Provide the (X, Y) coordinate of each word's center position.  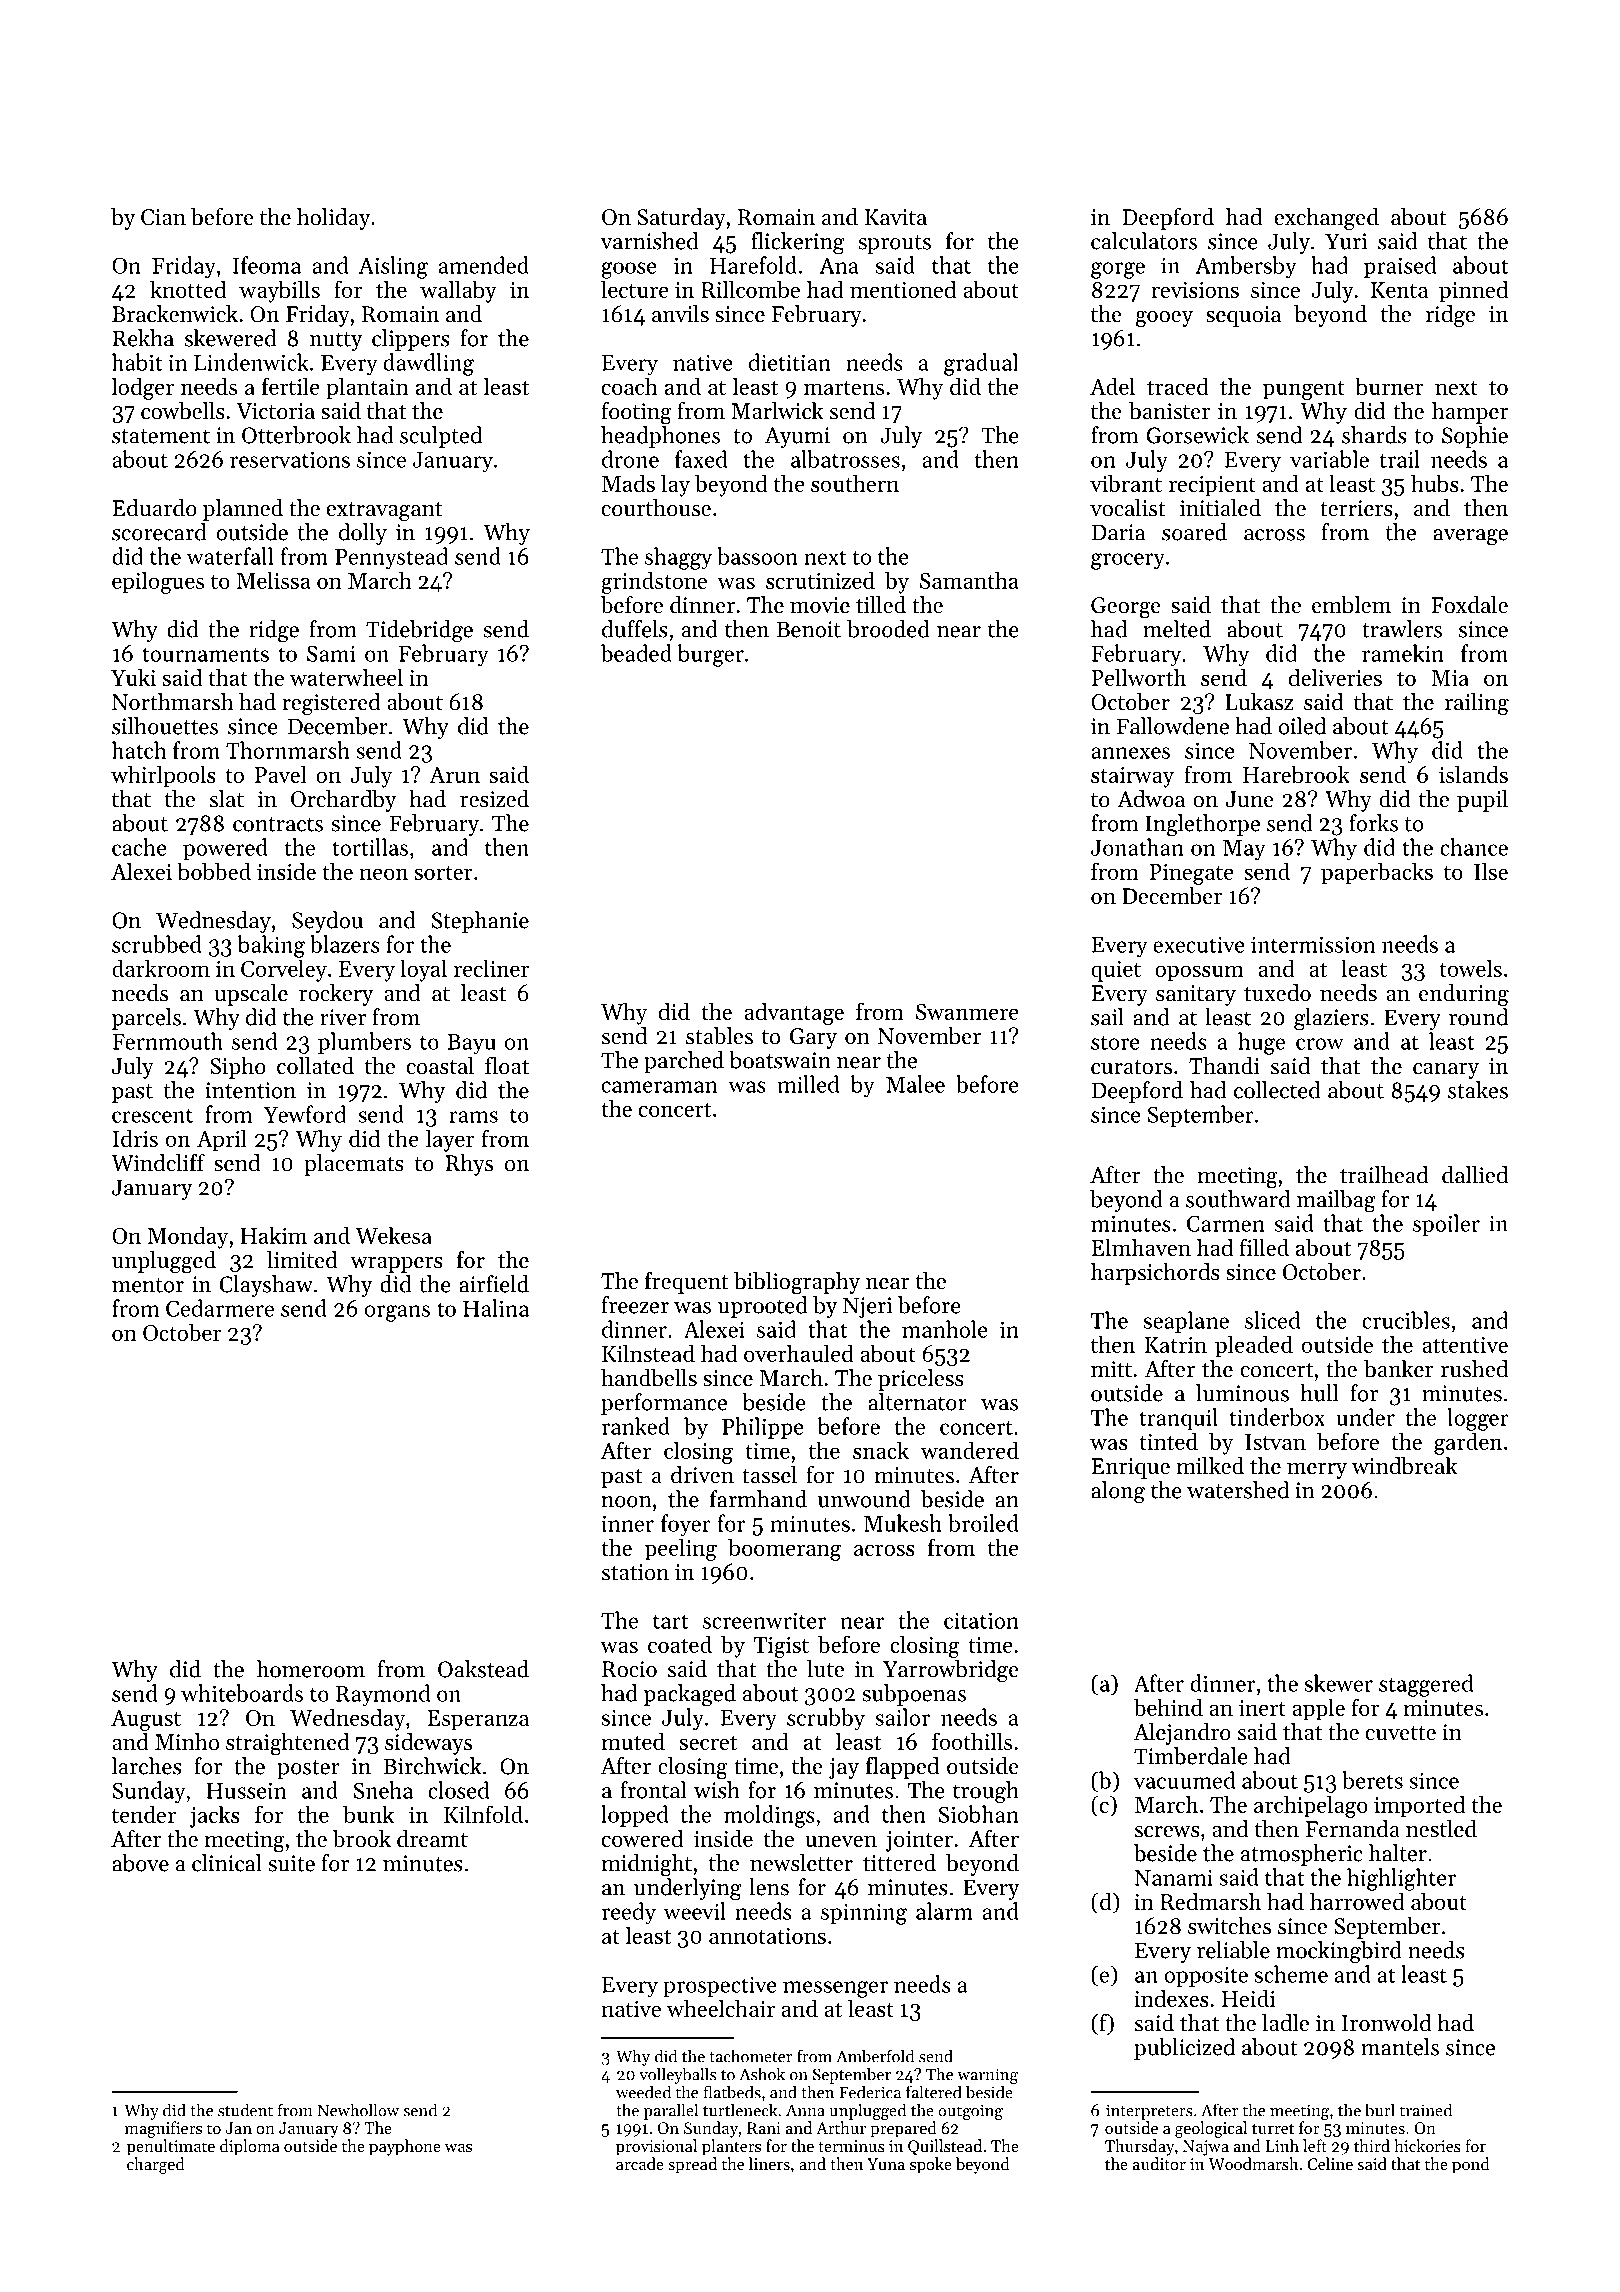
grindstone (654, 582)
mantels (1400, 2047)
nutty (336, 341)
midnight (646, 1865)
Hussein (246, 1790)
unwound (864, 1499)
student (245, 2110)
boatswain (780, 1060)
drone (630, 459)
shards (1374, 435)
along (1118, 1492)
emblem (1351, 605)
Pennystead (391, 558)
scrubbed (157, 944)
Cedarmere (220, 1308)
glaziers (1331, 1019)
